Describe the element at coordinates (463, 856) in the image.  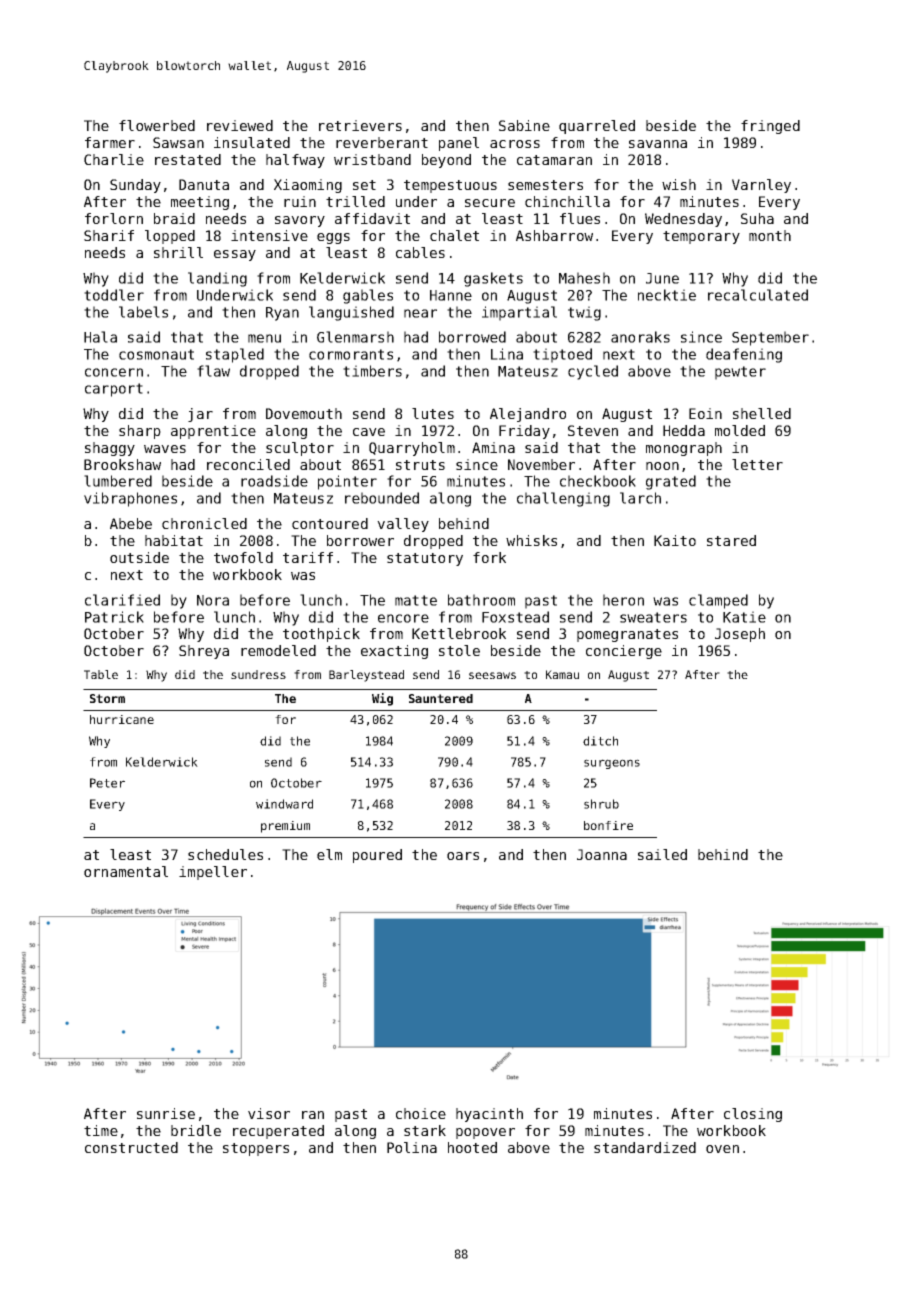
I see `oars` at that location.
